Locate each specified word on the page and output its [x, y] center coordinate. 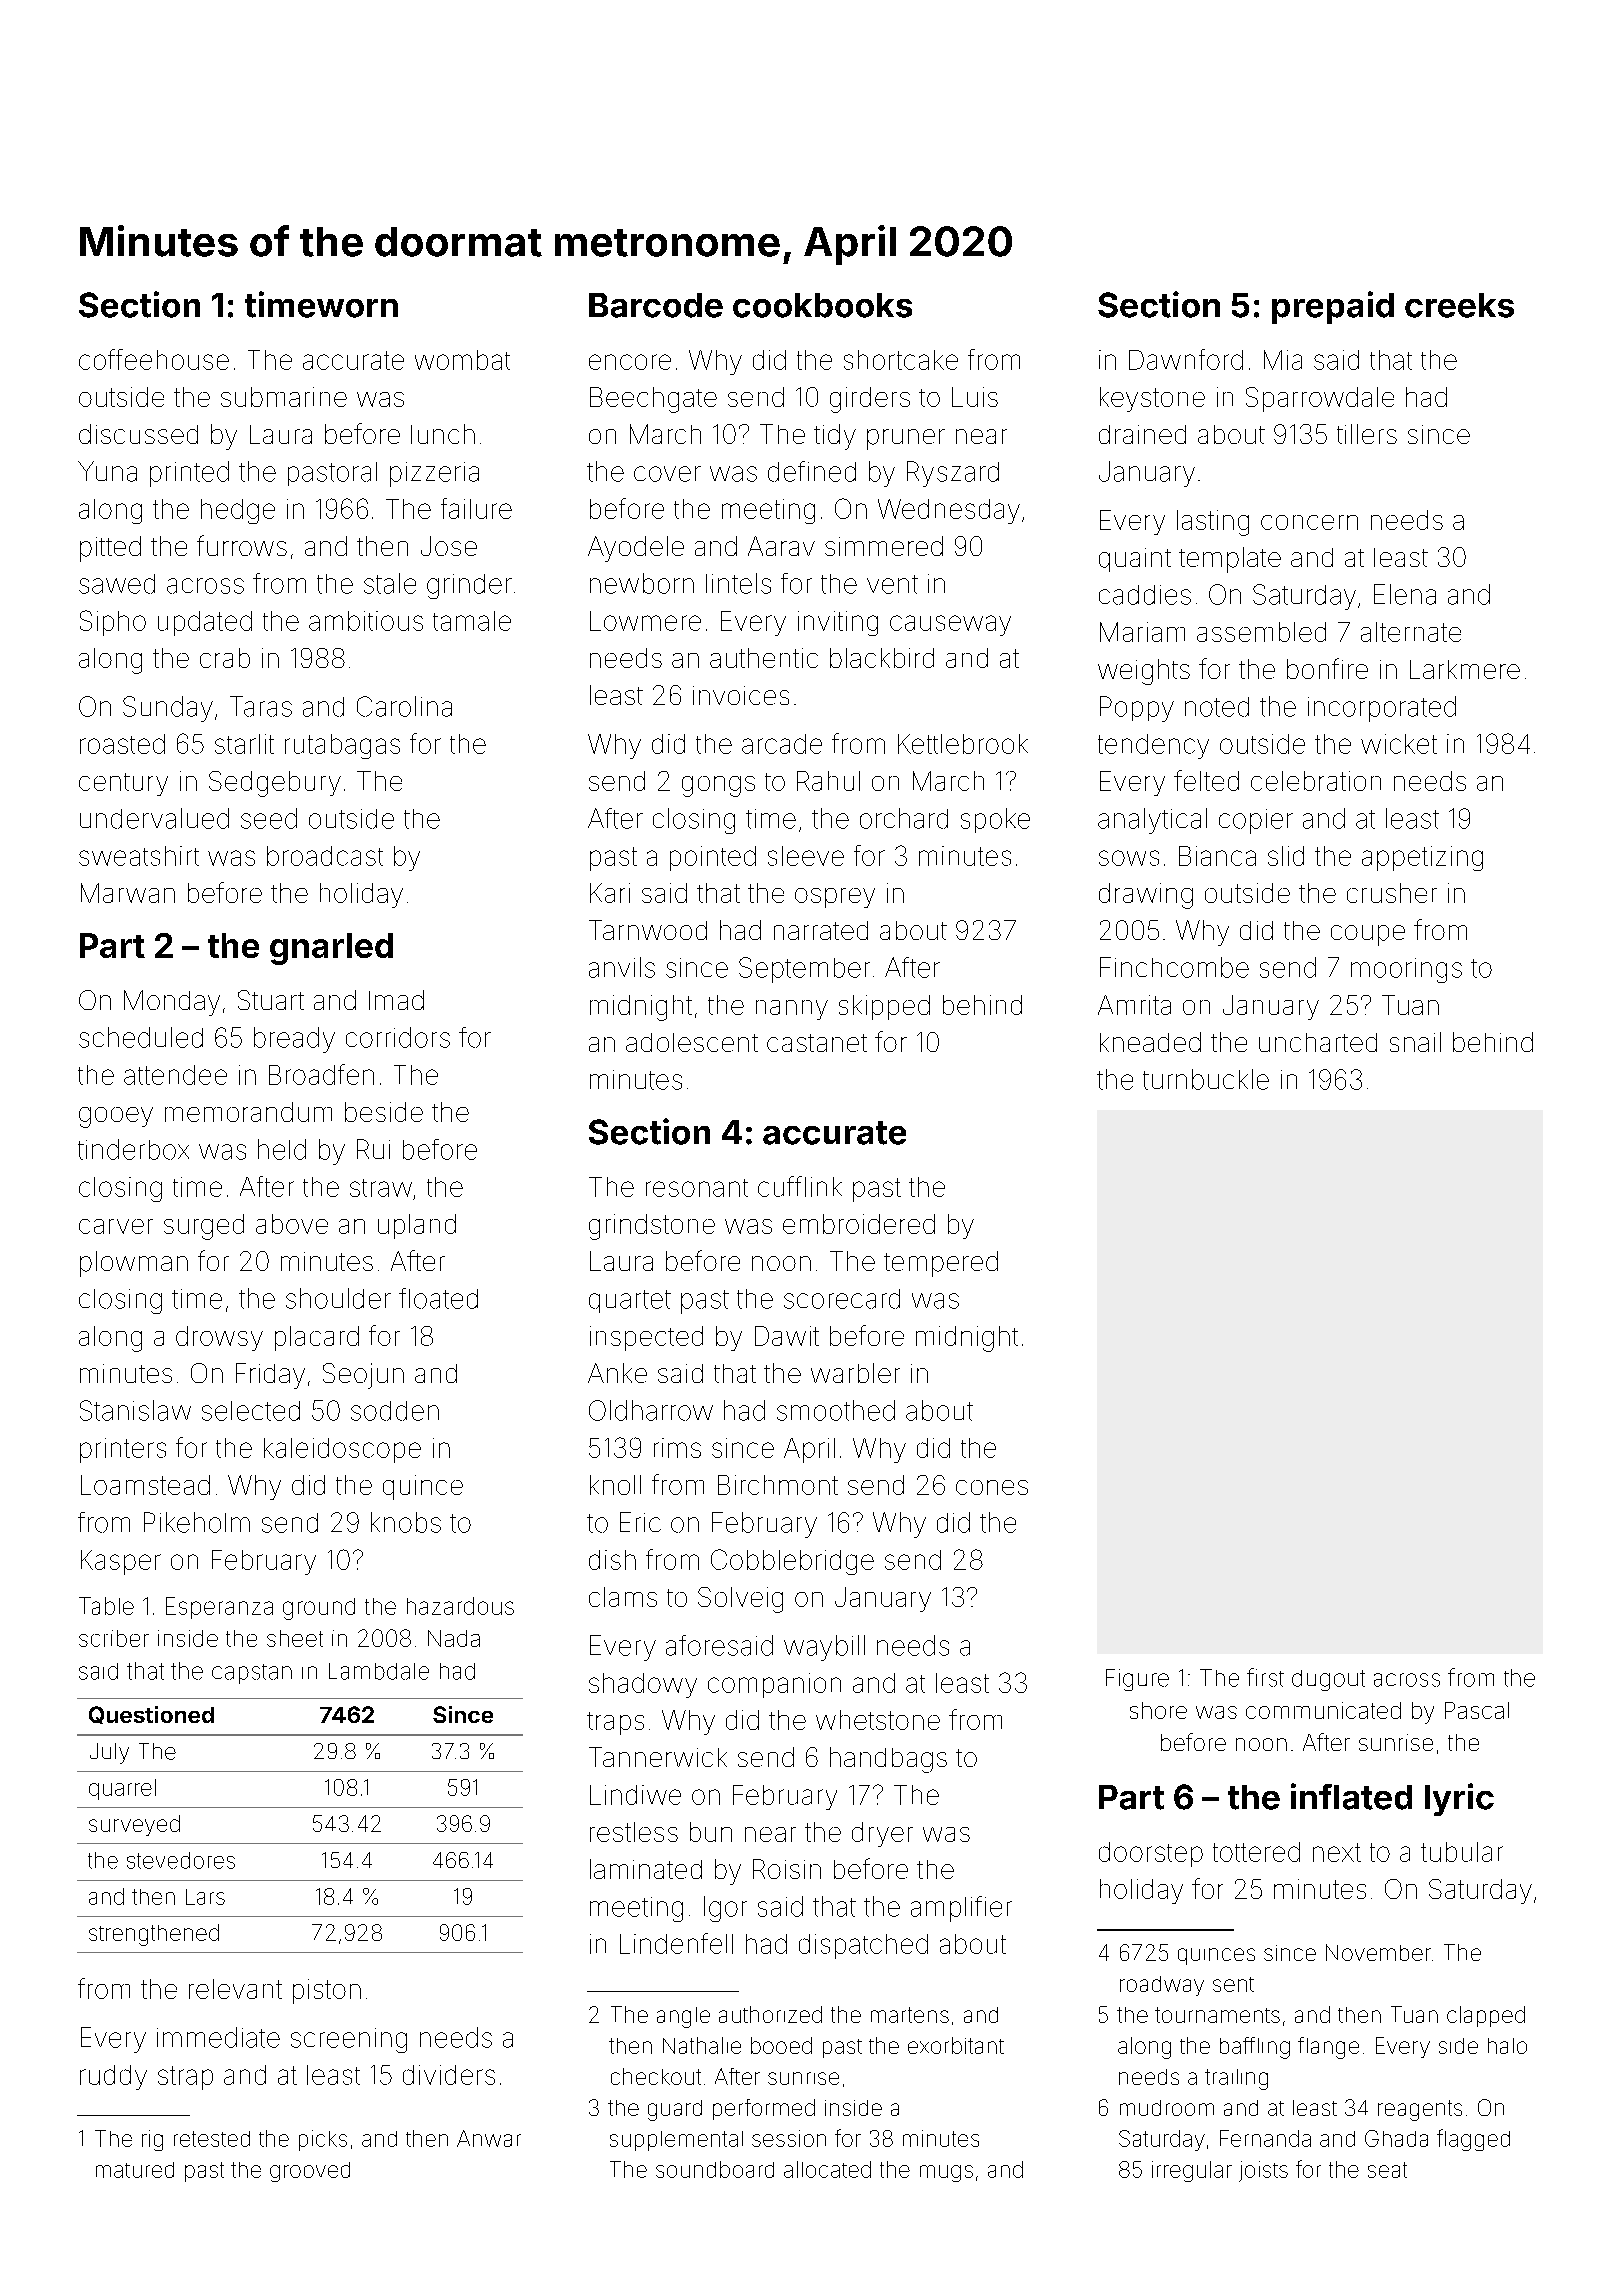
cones [992, 1487]
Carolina [404, 706]
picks [323, 2140]
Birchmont [778, 1485]
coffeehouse [154, 359]
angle [683, 2017]
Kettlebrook [963, 744]
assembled [1261, 632]
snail [1415, 1042]
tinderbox [133, 1149]
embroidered [859, 1224]
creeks [1459, 305]
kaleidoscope [342, 1450]
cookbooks [822, 305]
